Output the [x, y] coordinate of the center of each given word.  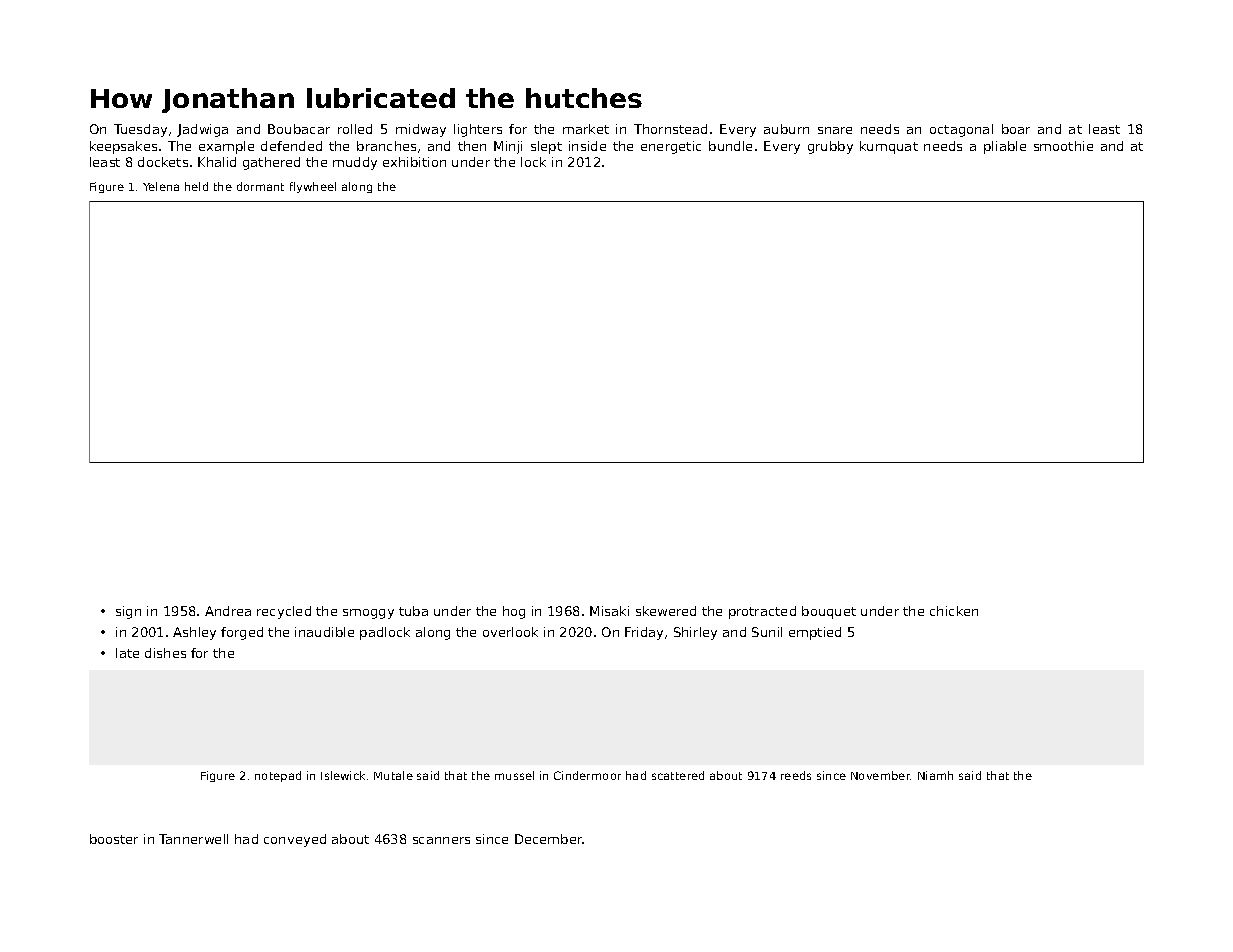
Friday [644, 633]
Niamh [935, 775]
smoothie [1063, 146]
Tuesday [140, 130]
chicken [954, 611]
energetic [671, 147]
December [549, 839]
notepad [278, 776]
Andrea [228, 611]
